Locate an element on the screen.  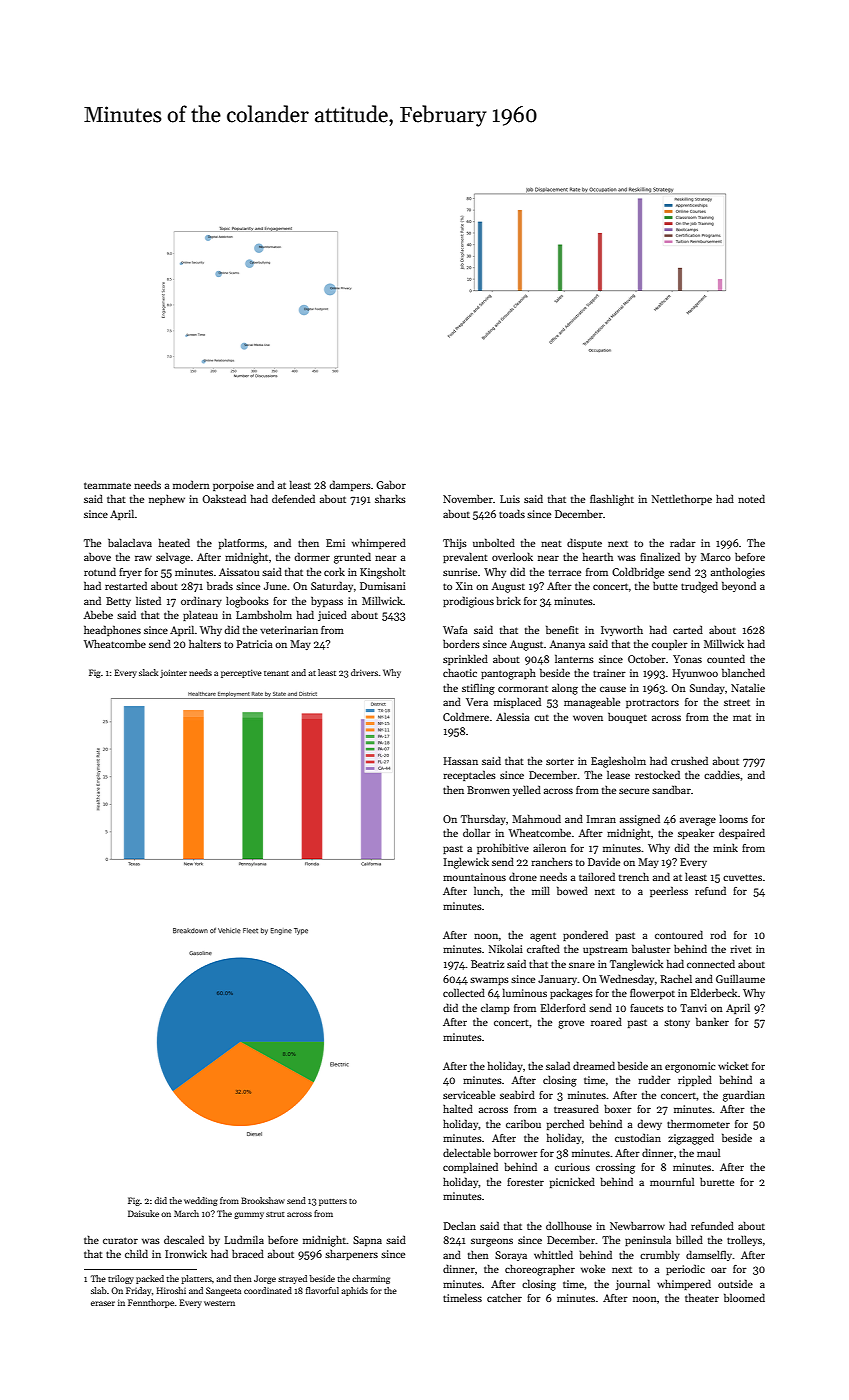
Brookshaw is located at coordinates (263, 1200).
